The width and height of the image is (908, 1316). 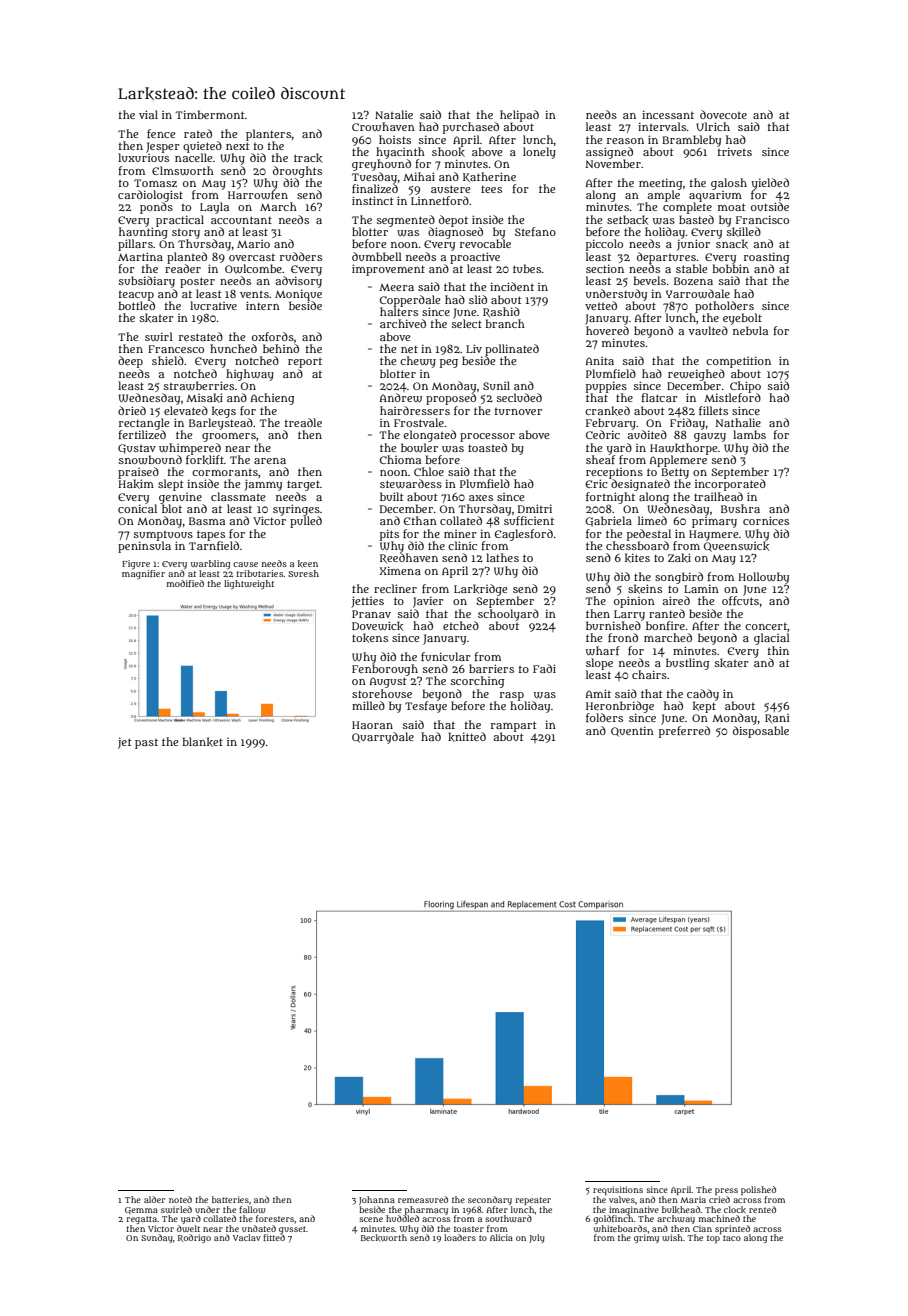 I want to click on knitted, so click(x=467, y=737).
